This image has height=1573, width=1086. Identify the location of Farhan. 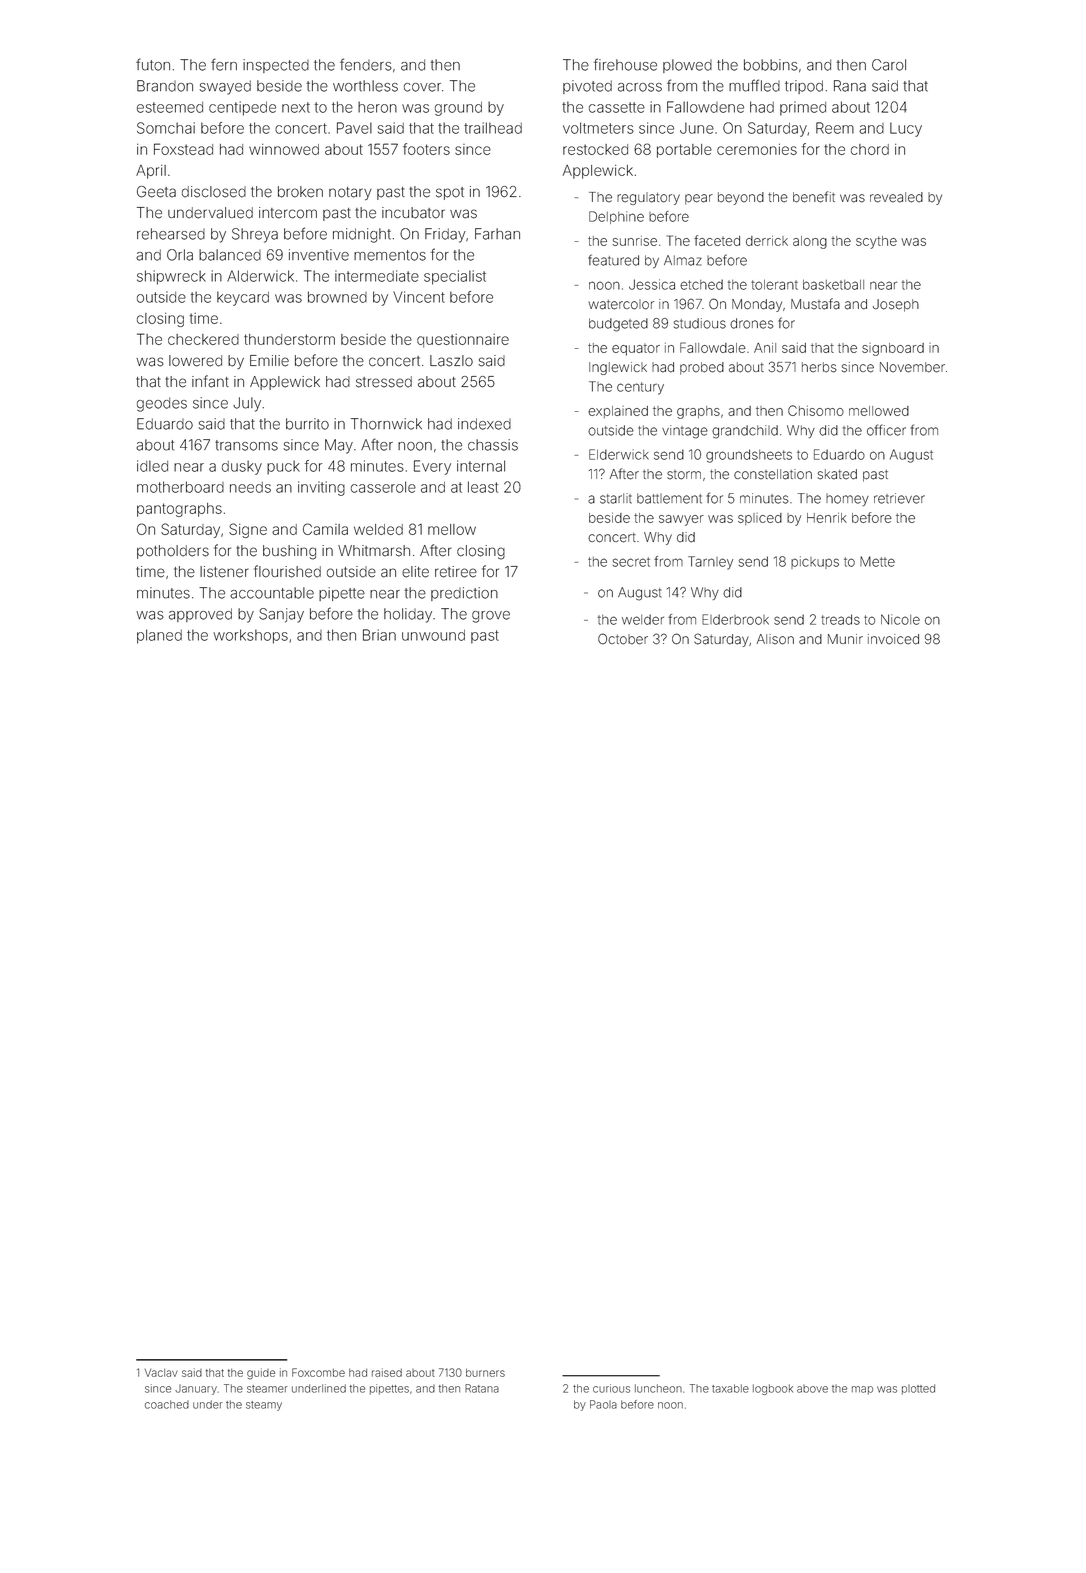
(497, 234).
